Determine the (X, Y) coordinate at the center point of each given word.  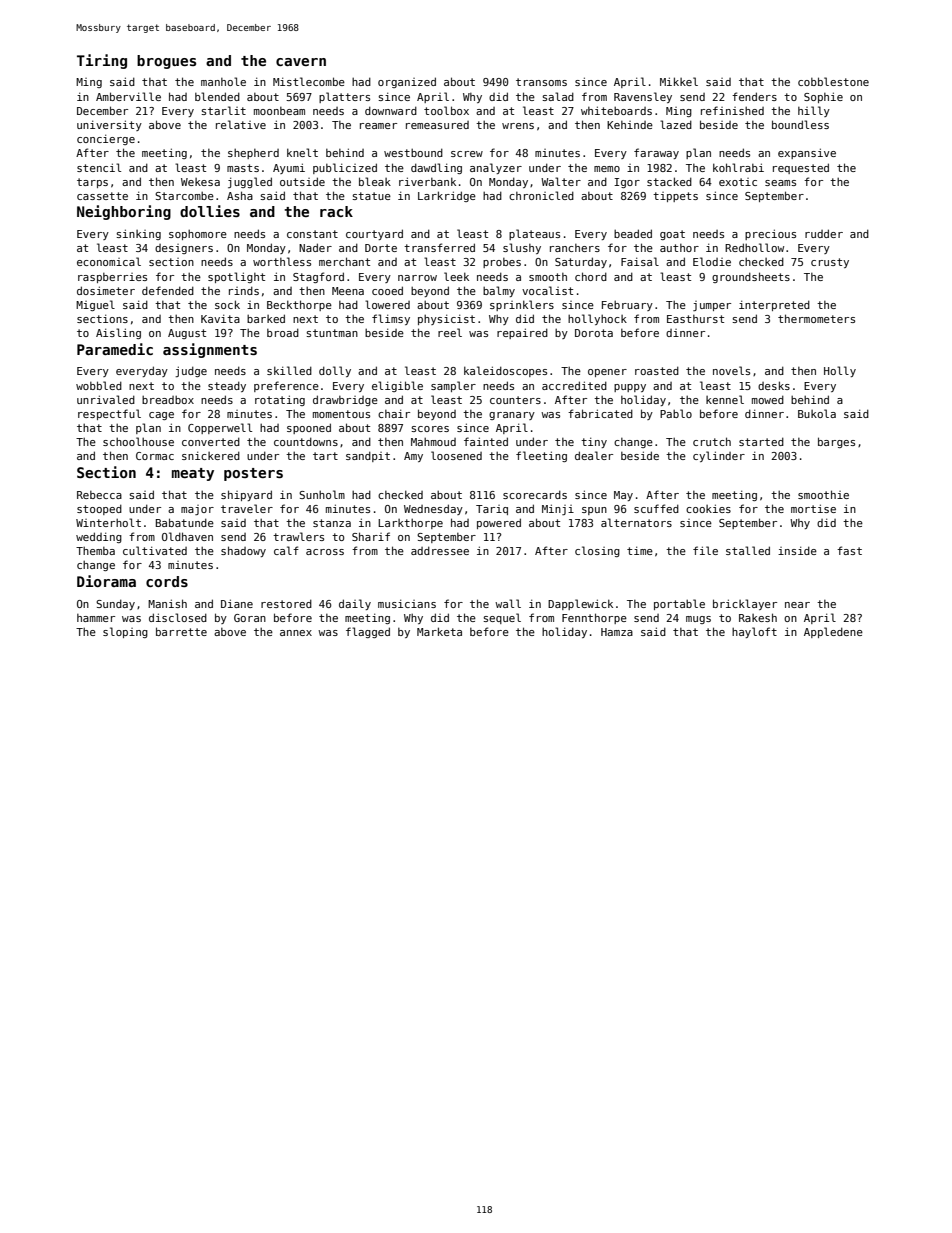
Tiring (102, 61)
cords (167, 581)
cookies (708, 508)
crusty (830, 263)
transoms (541, 82)
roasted (657, 370)
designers (184, 249)
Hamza (617, 632)
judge (191, 371)
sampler (453, 386)
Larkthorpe (410, 523)
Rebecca (99, 495)
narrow (417, 278)
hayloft (754, 632)
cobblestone (833, 81)
